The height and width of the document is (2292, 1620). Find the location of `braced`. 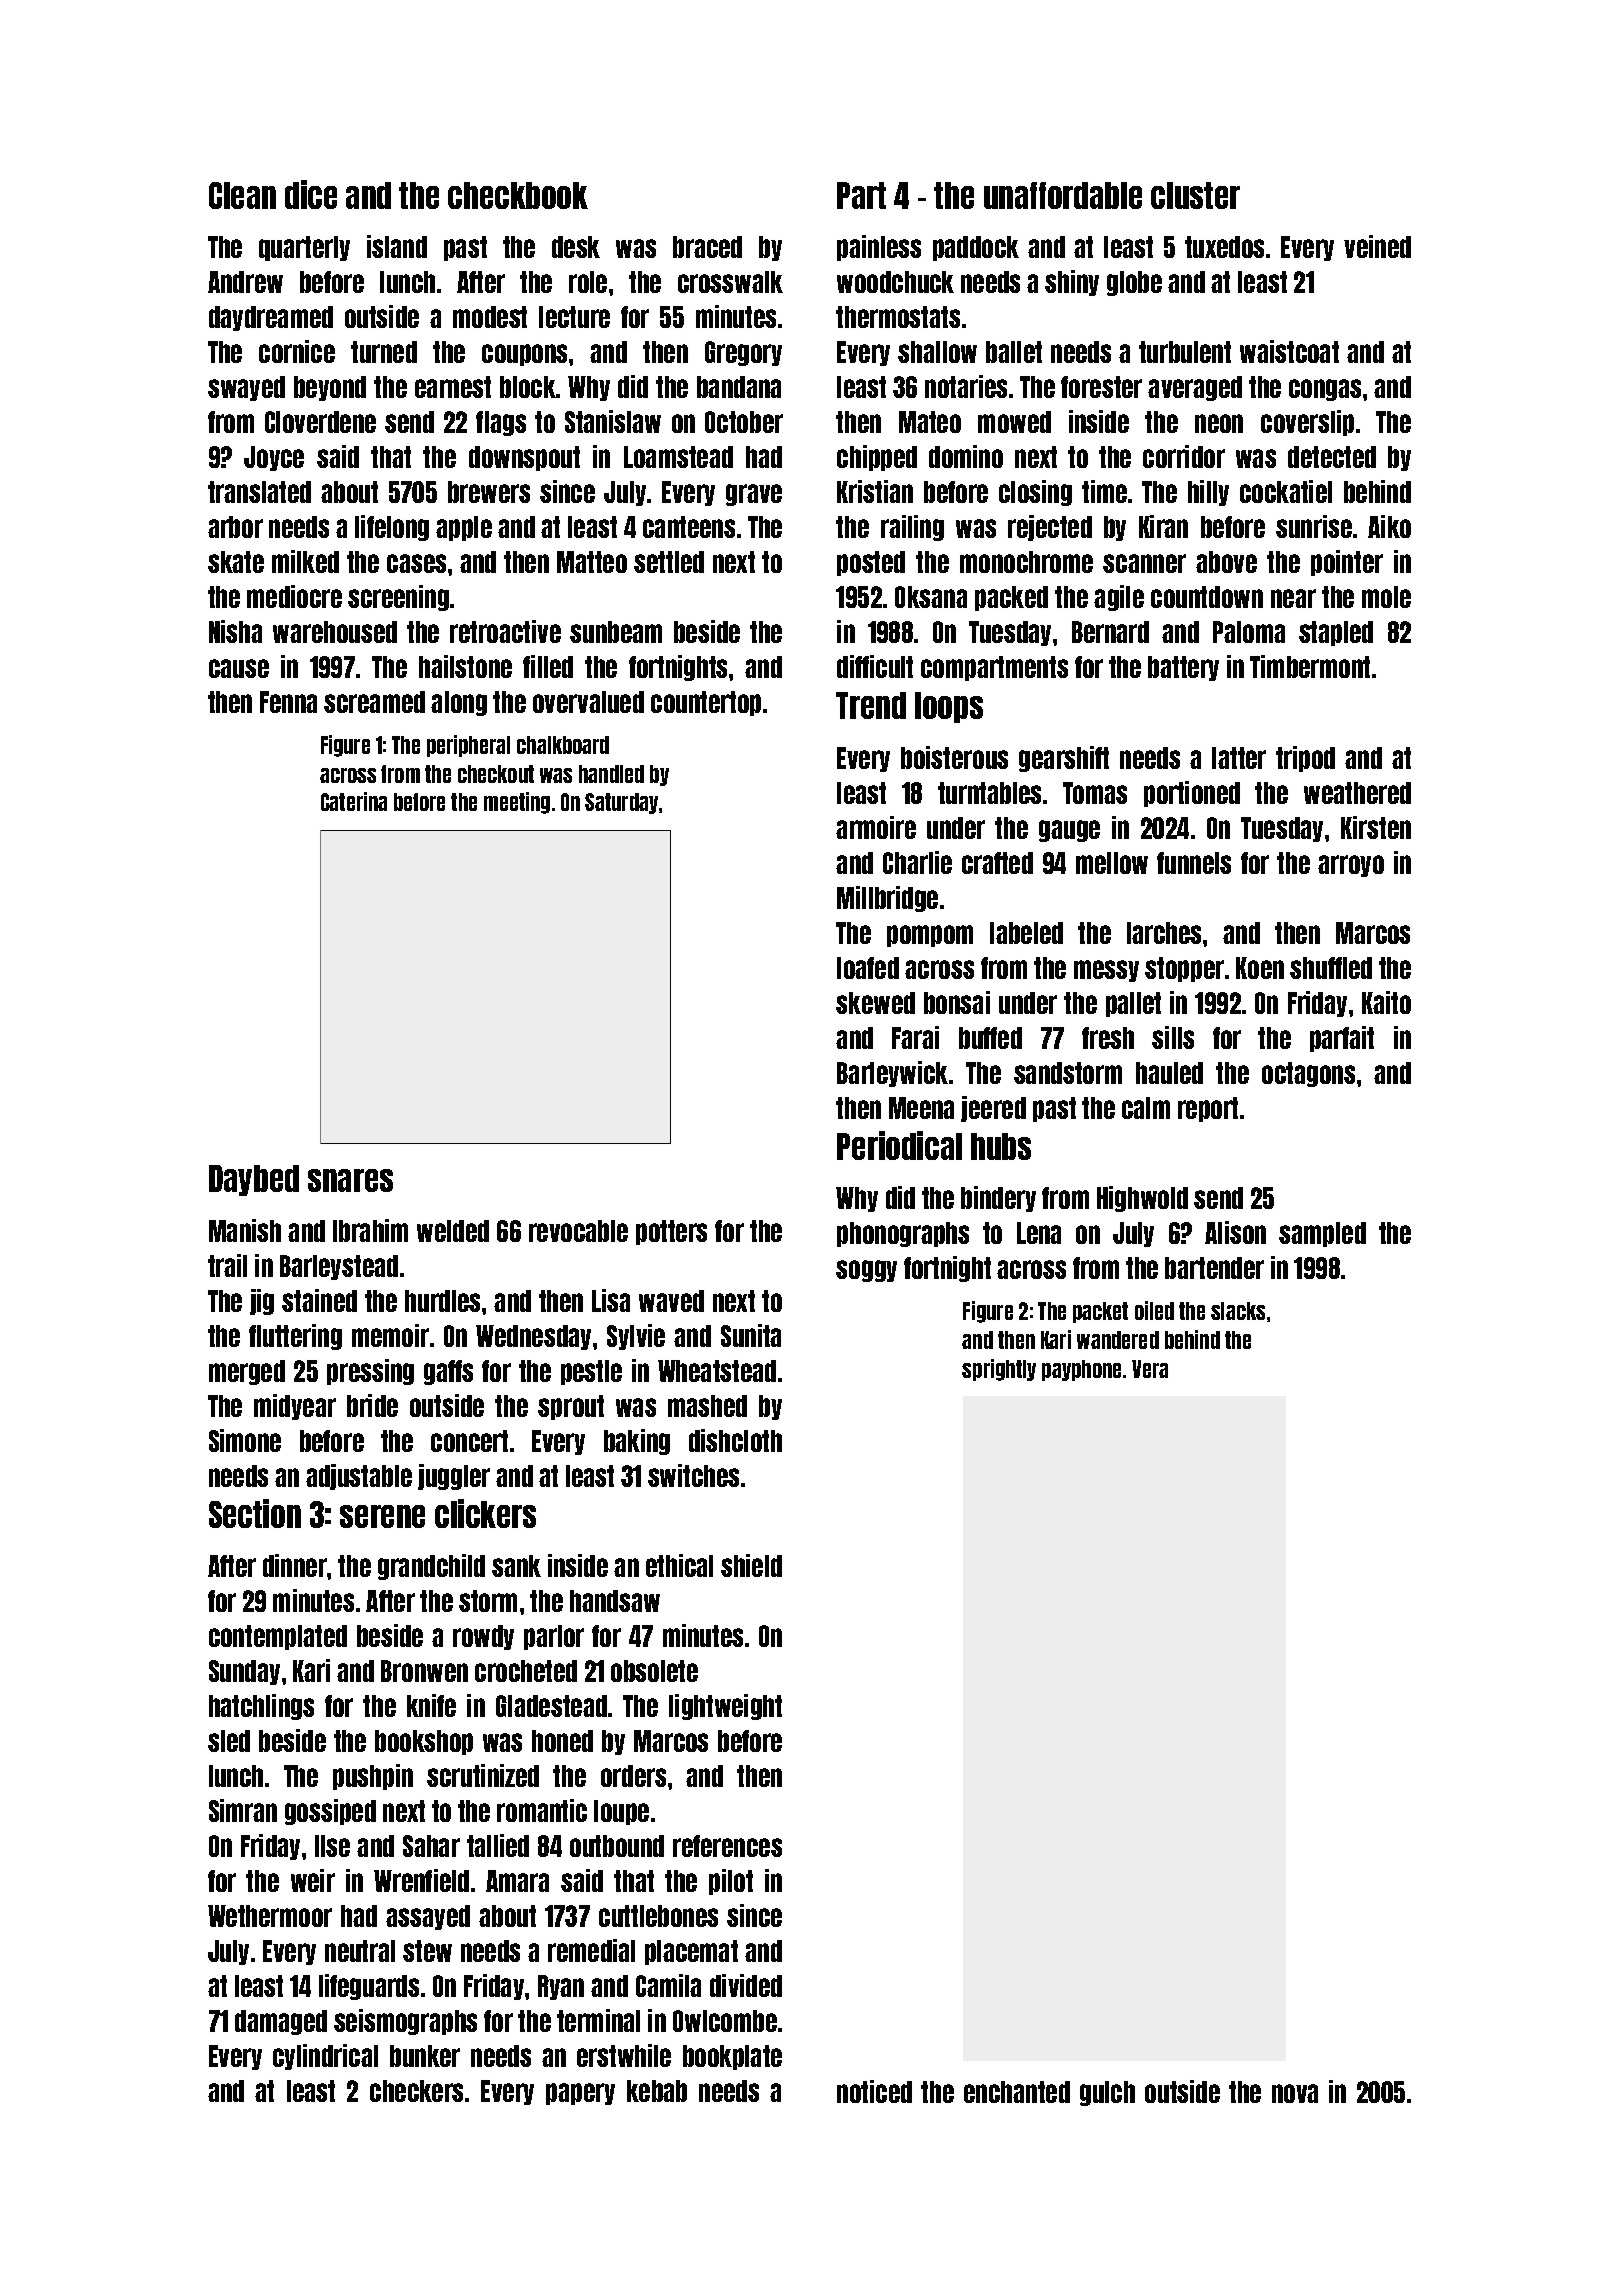

braced is located at coordinates (707, 247).
